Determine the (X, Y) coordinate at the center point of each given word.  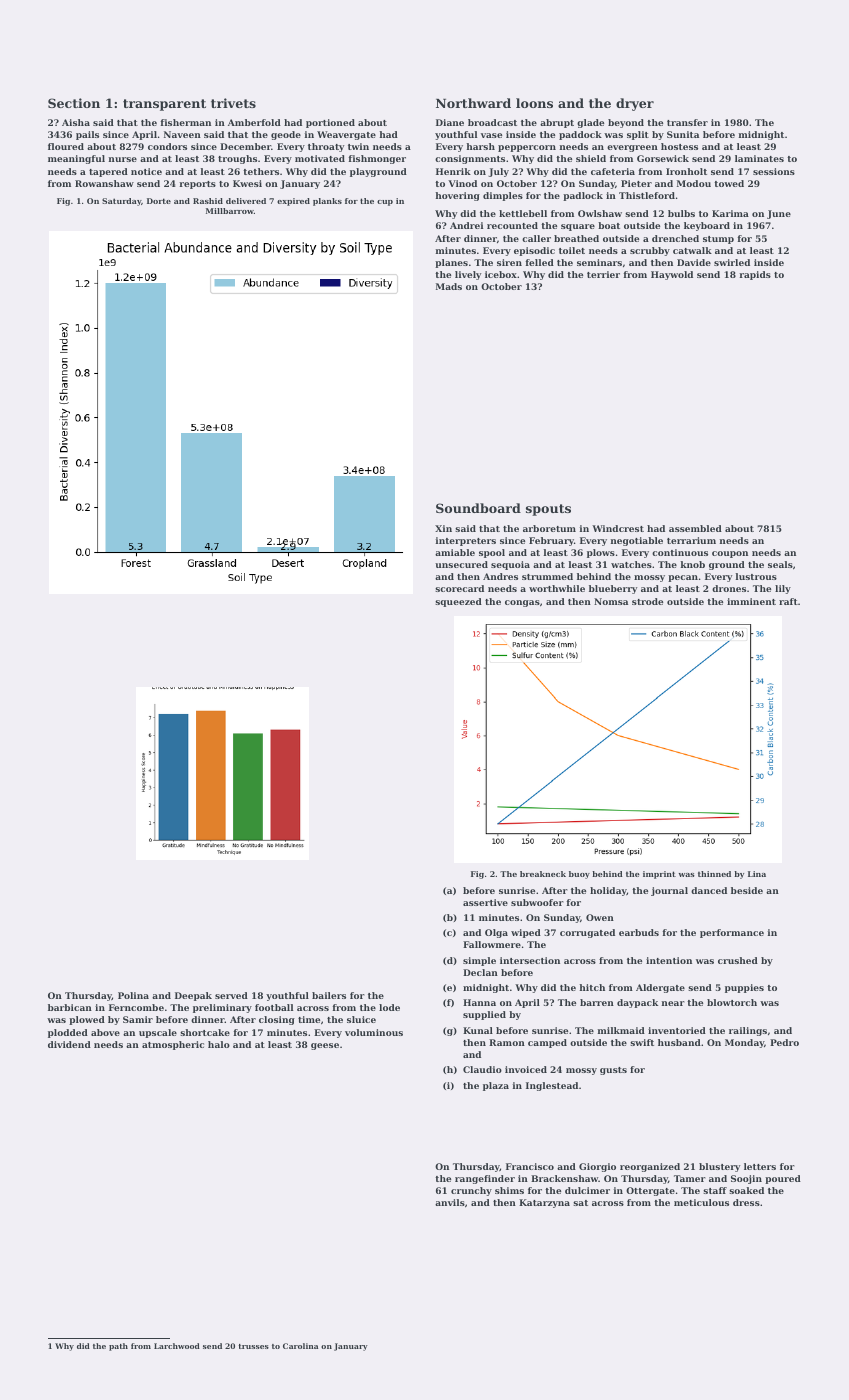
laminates (759, 158)
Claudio (482, 1069)
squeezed (458, 602)
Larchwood (177, 1346)
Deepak (193, 996)
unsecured (461, 564)
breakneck (543, 874)
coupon (730, 554)
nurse (123, 159)
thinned (714, 874)
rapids (755, 275)
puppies (744, 988)
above (105, 1032)
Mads (449, 286)
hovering (458, 196)
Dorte (159, 201)
